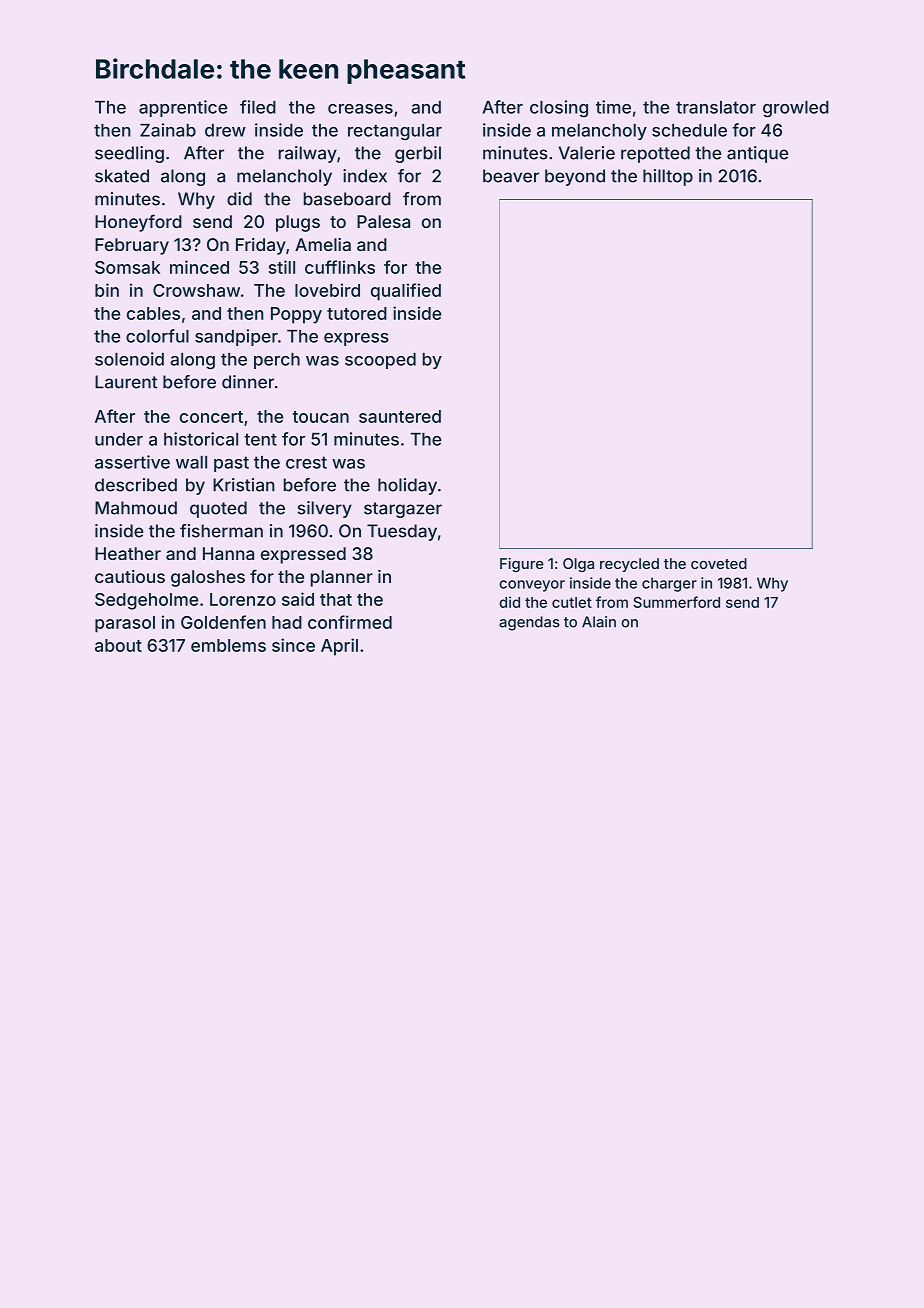 This image has height=1308, width=924. What do you see at coordinates (629, 565) in the image?
I see `recycled` at bounding box center [629, 565].
